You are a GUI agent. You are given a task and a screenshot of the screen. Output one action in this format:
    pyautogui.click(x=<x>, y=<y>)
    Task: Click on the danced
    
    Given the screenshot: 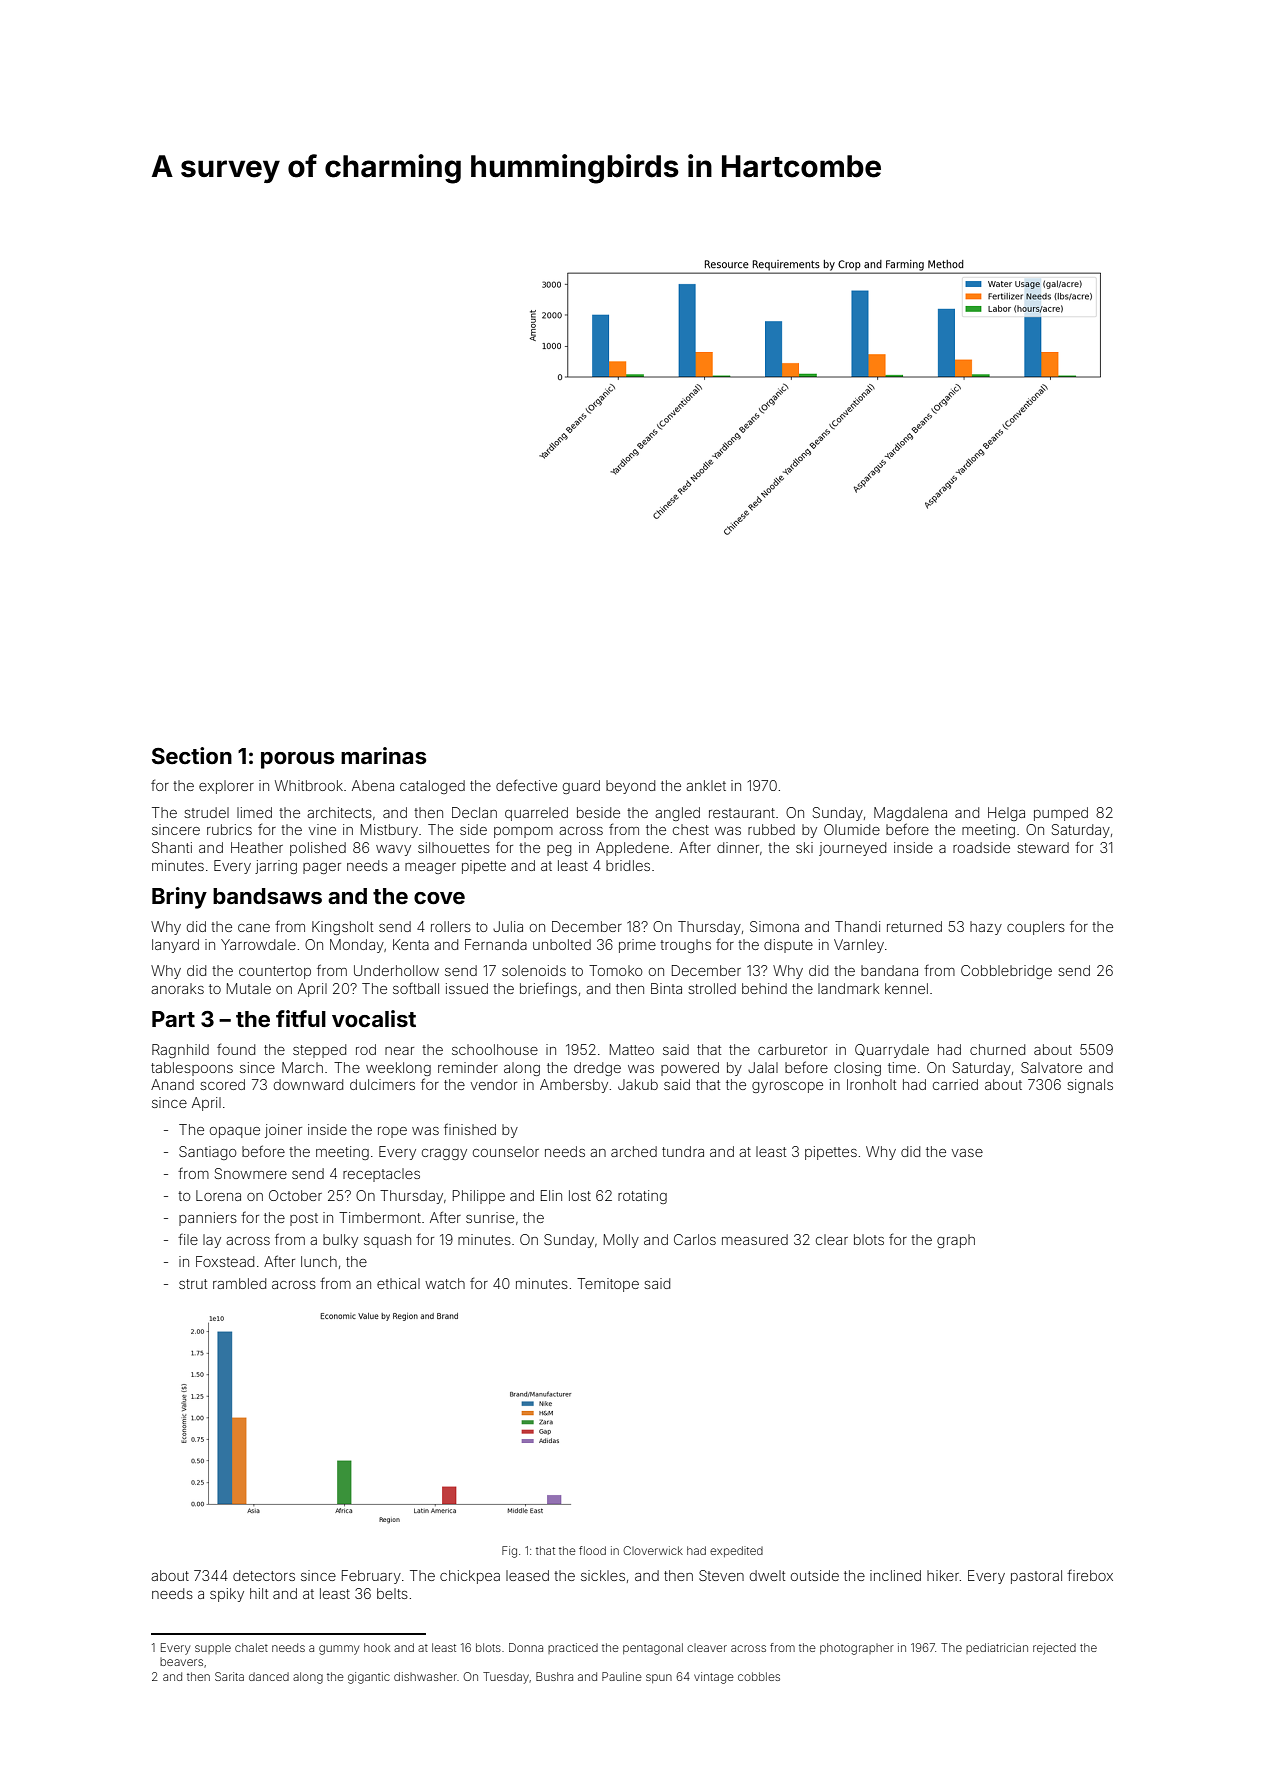 What is the action you would take?
    pyautogui.click(x=269, y=1676)
